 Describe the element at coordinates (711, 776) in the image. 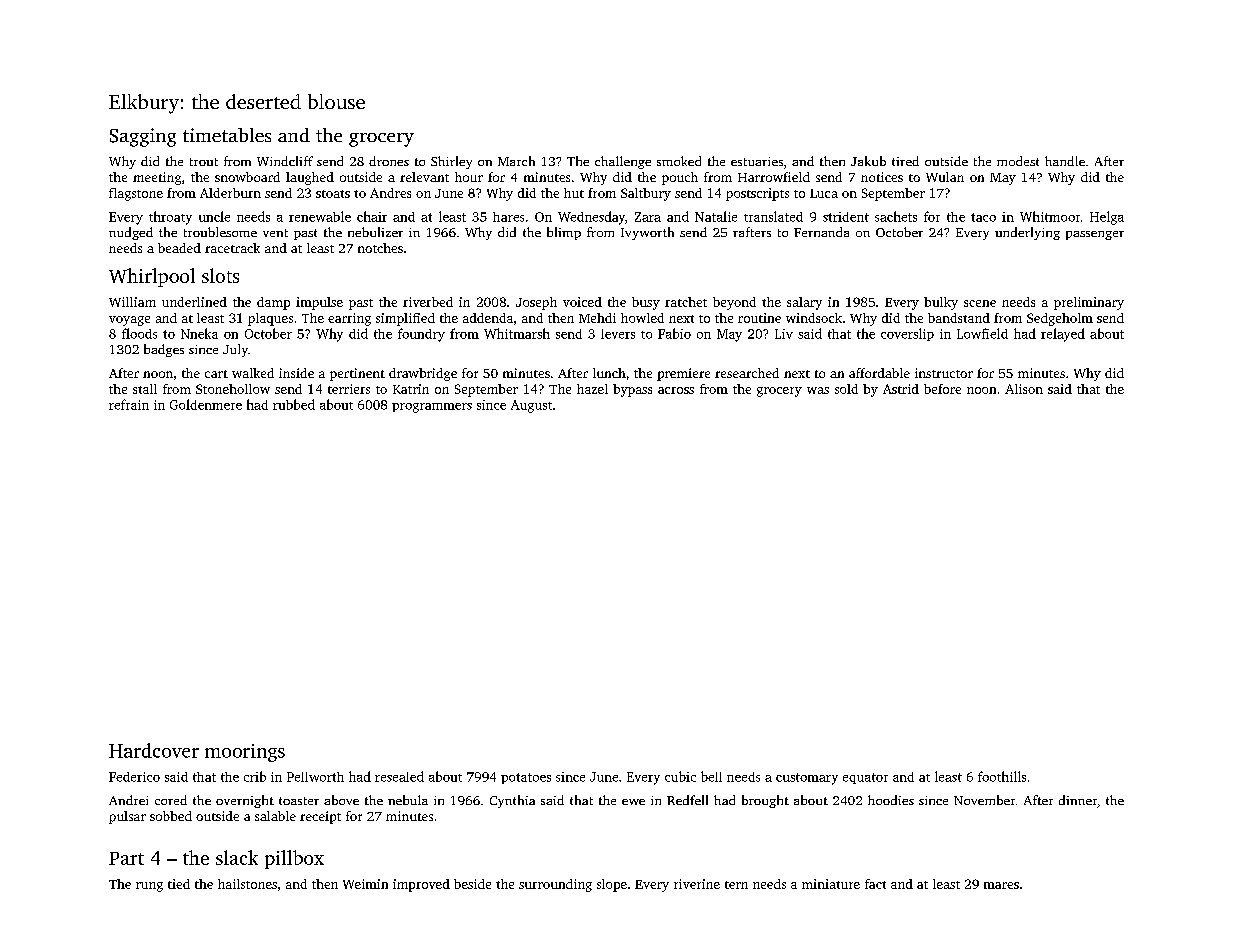

I see `bell` at that location.
